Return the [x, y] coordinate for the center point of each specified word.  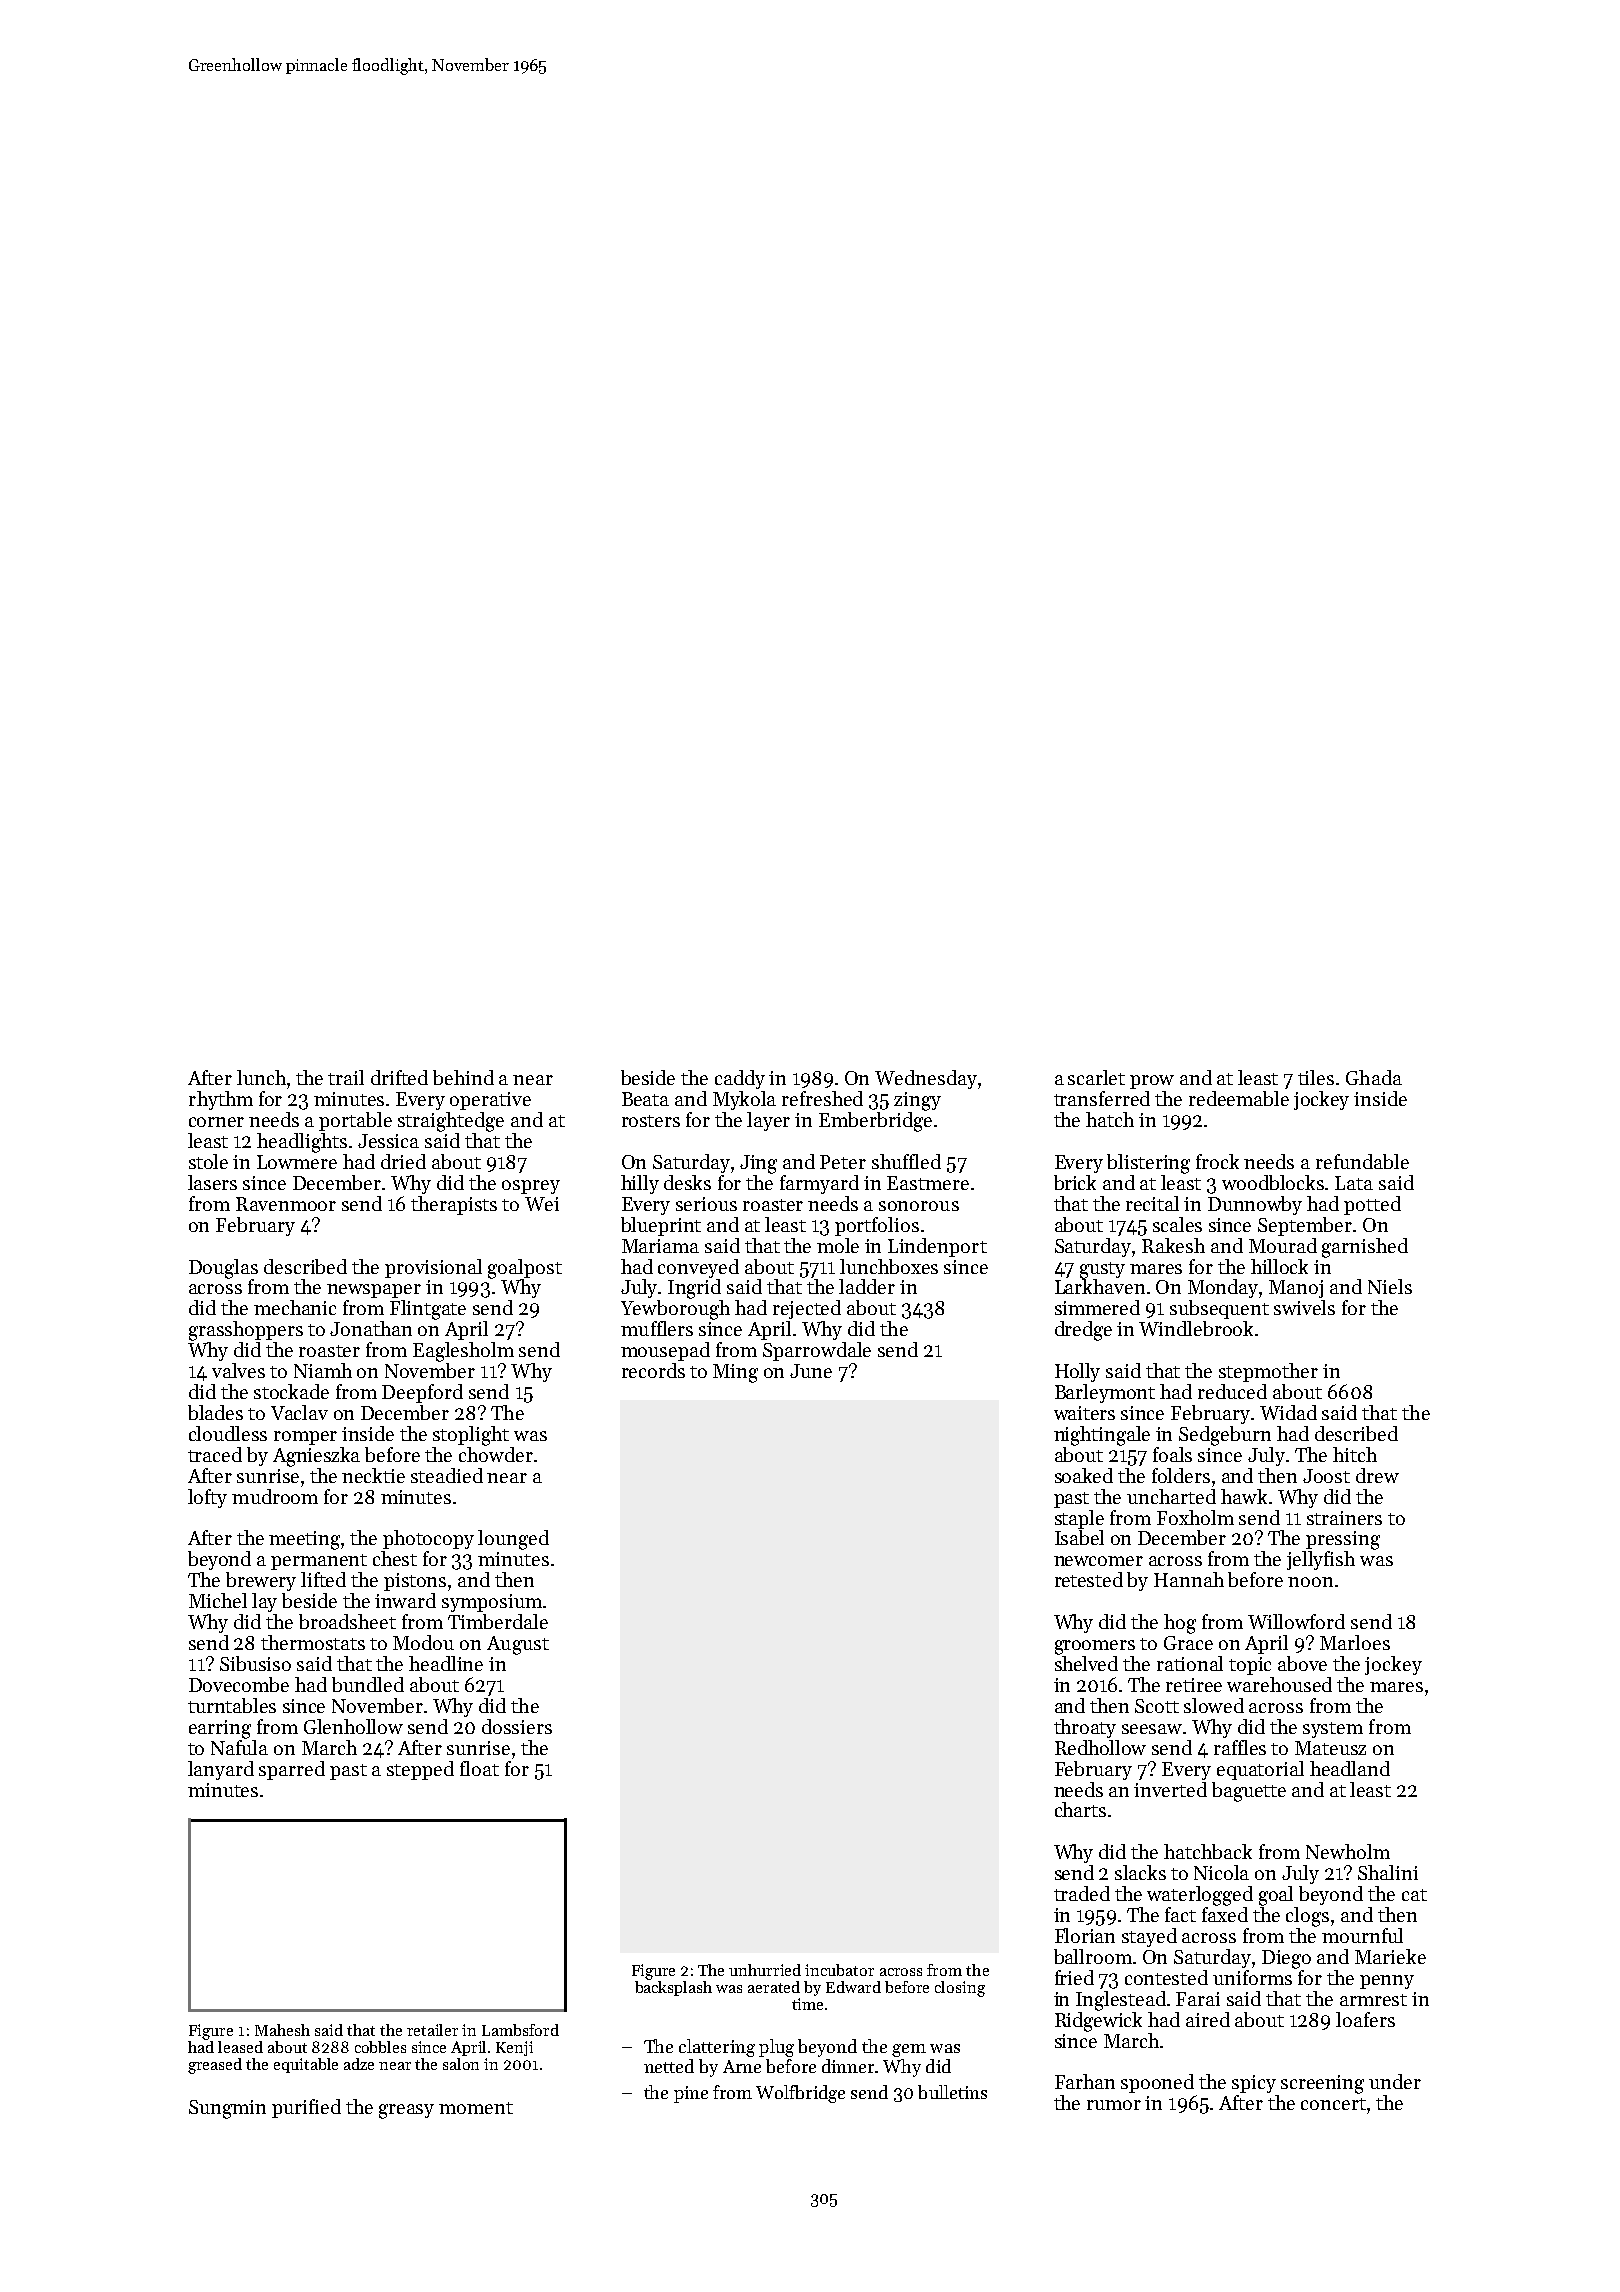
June [811, 1371]
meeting [304, 1540]
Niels [1390, 1286]
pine [691, 2094]
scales [1177, 1224]
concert [1333, 2104]
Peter [843, 1162]
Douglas [223, 1269]
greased [215, 2066]
